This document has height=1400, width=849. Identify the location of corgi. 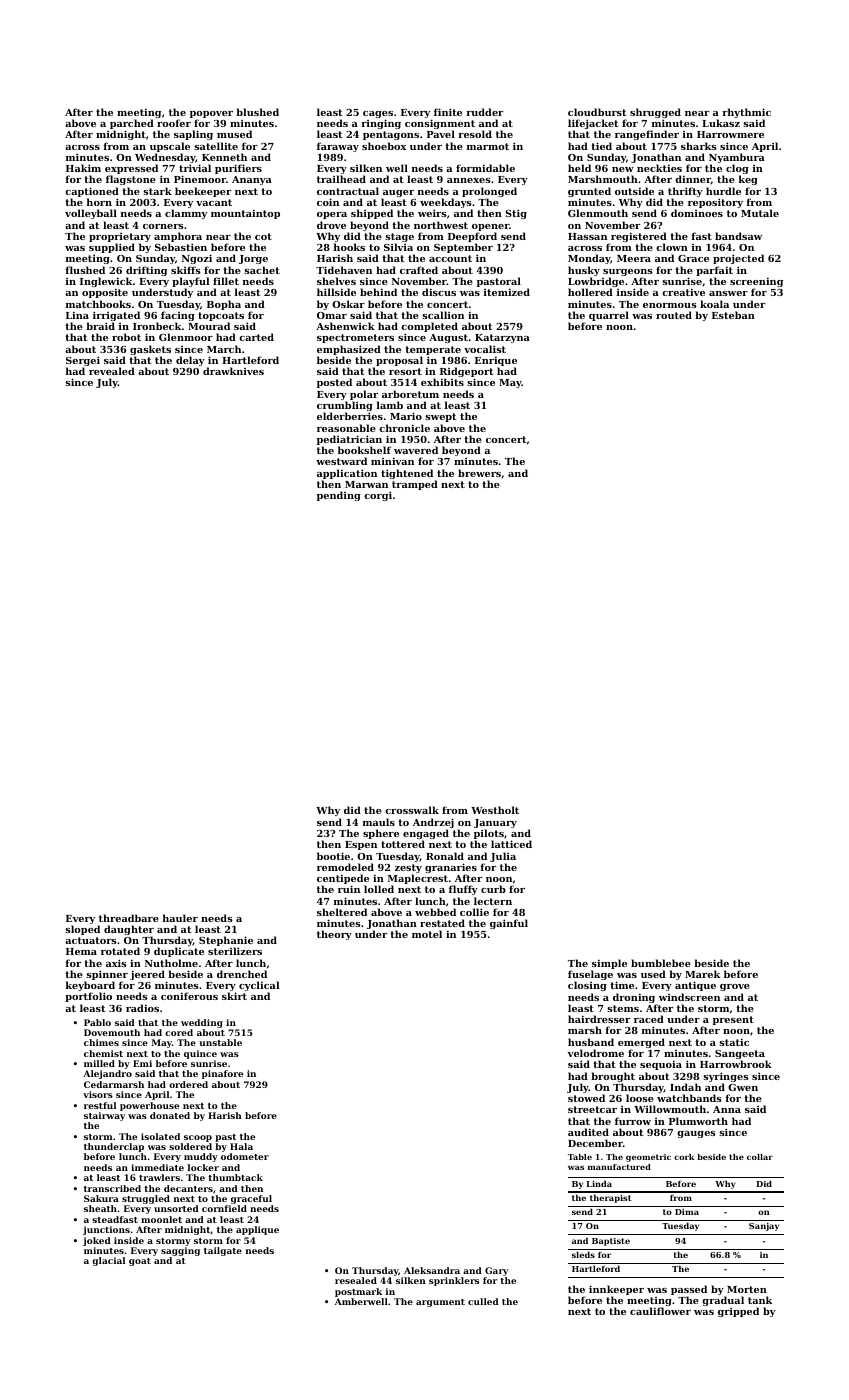
(378, 496).
